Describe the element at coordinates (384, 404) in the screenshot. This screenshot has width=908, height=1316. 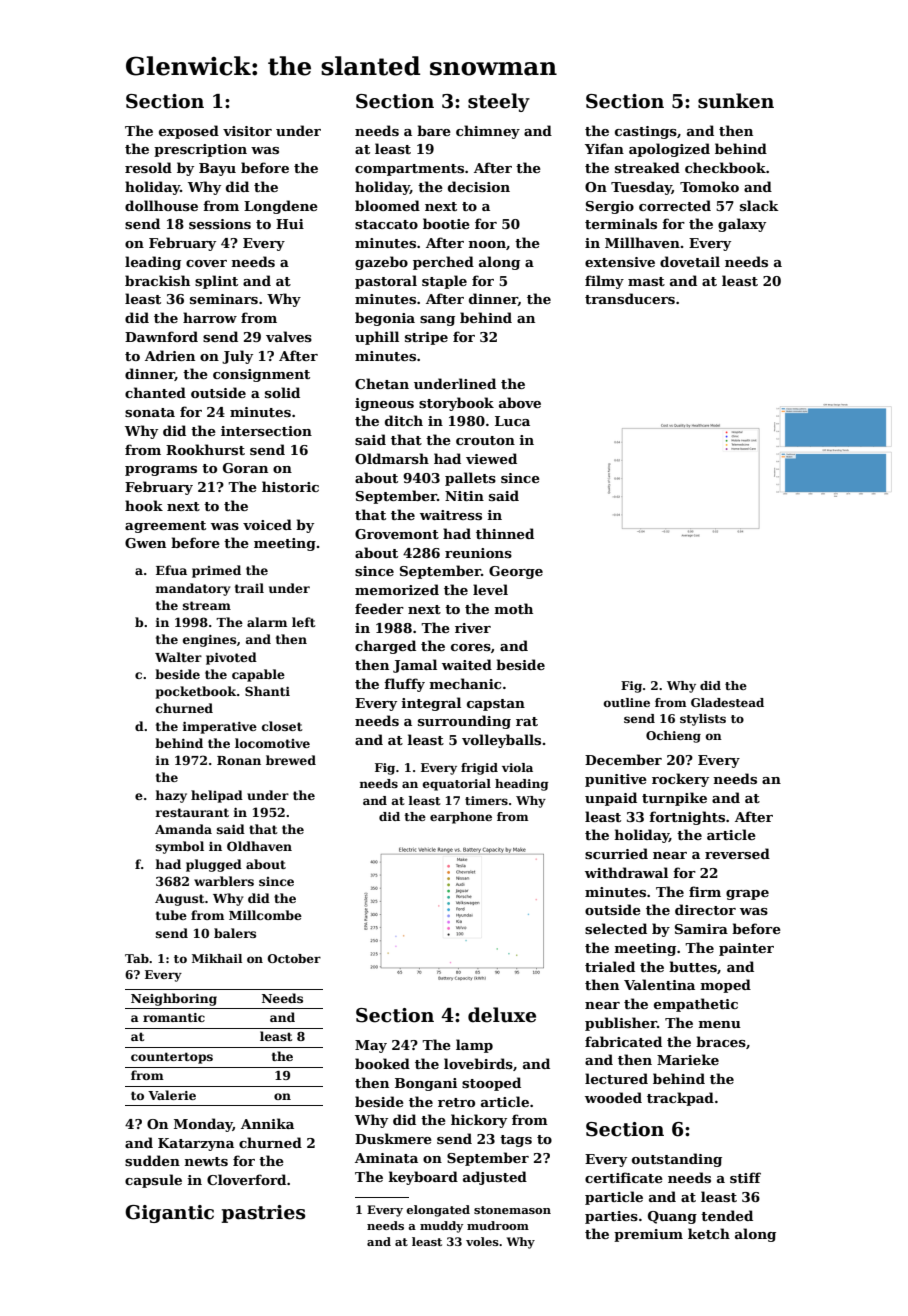
I see `igneous` at that location.
